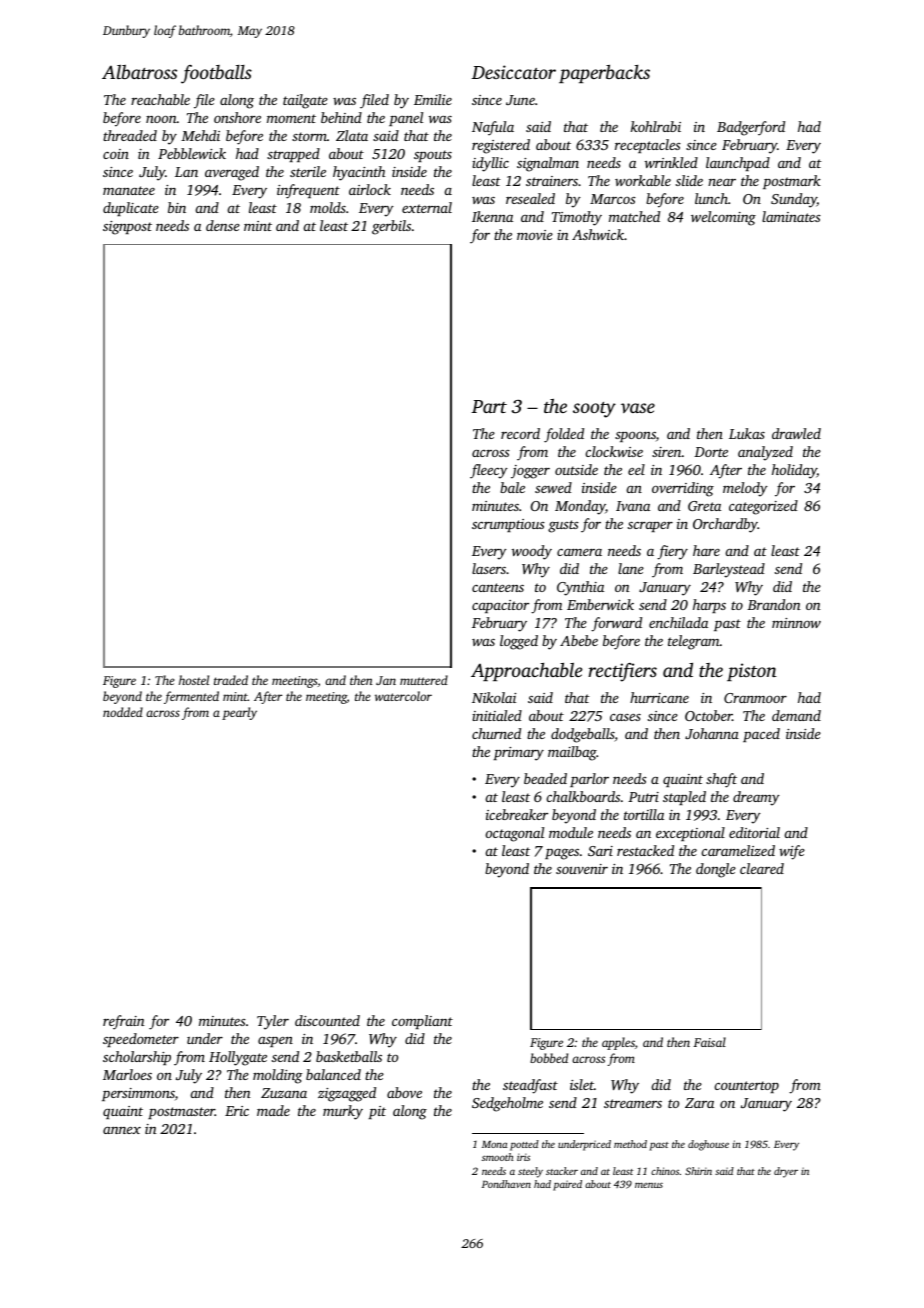 The width and height of the screenshot is (924, 1308). Describe the element at coordinates (514, 72) in the screenshot. I see `Desiccator` at that location.
